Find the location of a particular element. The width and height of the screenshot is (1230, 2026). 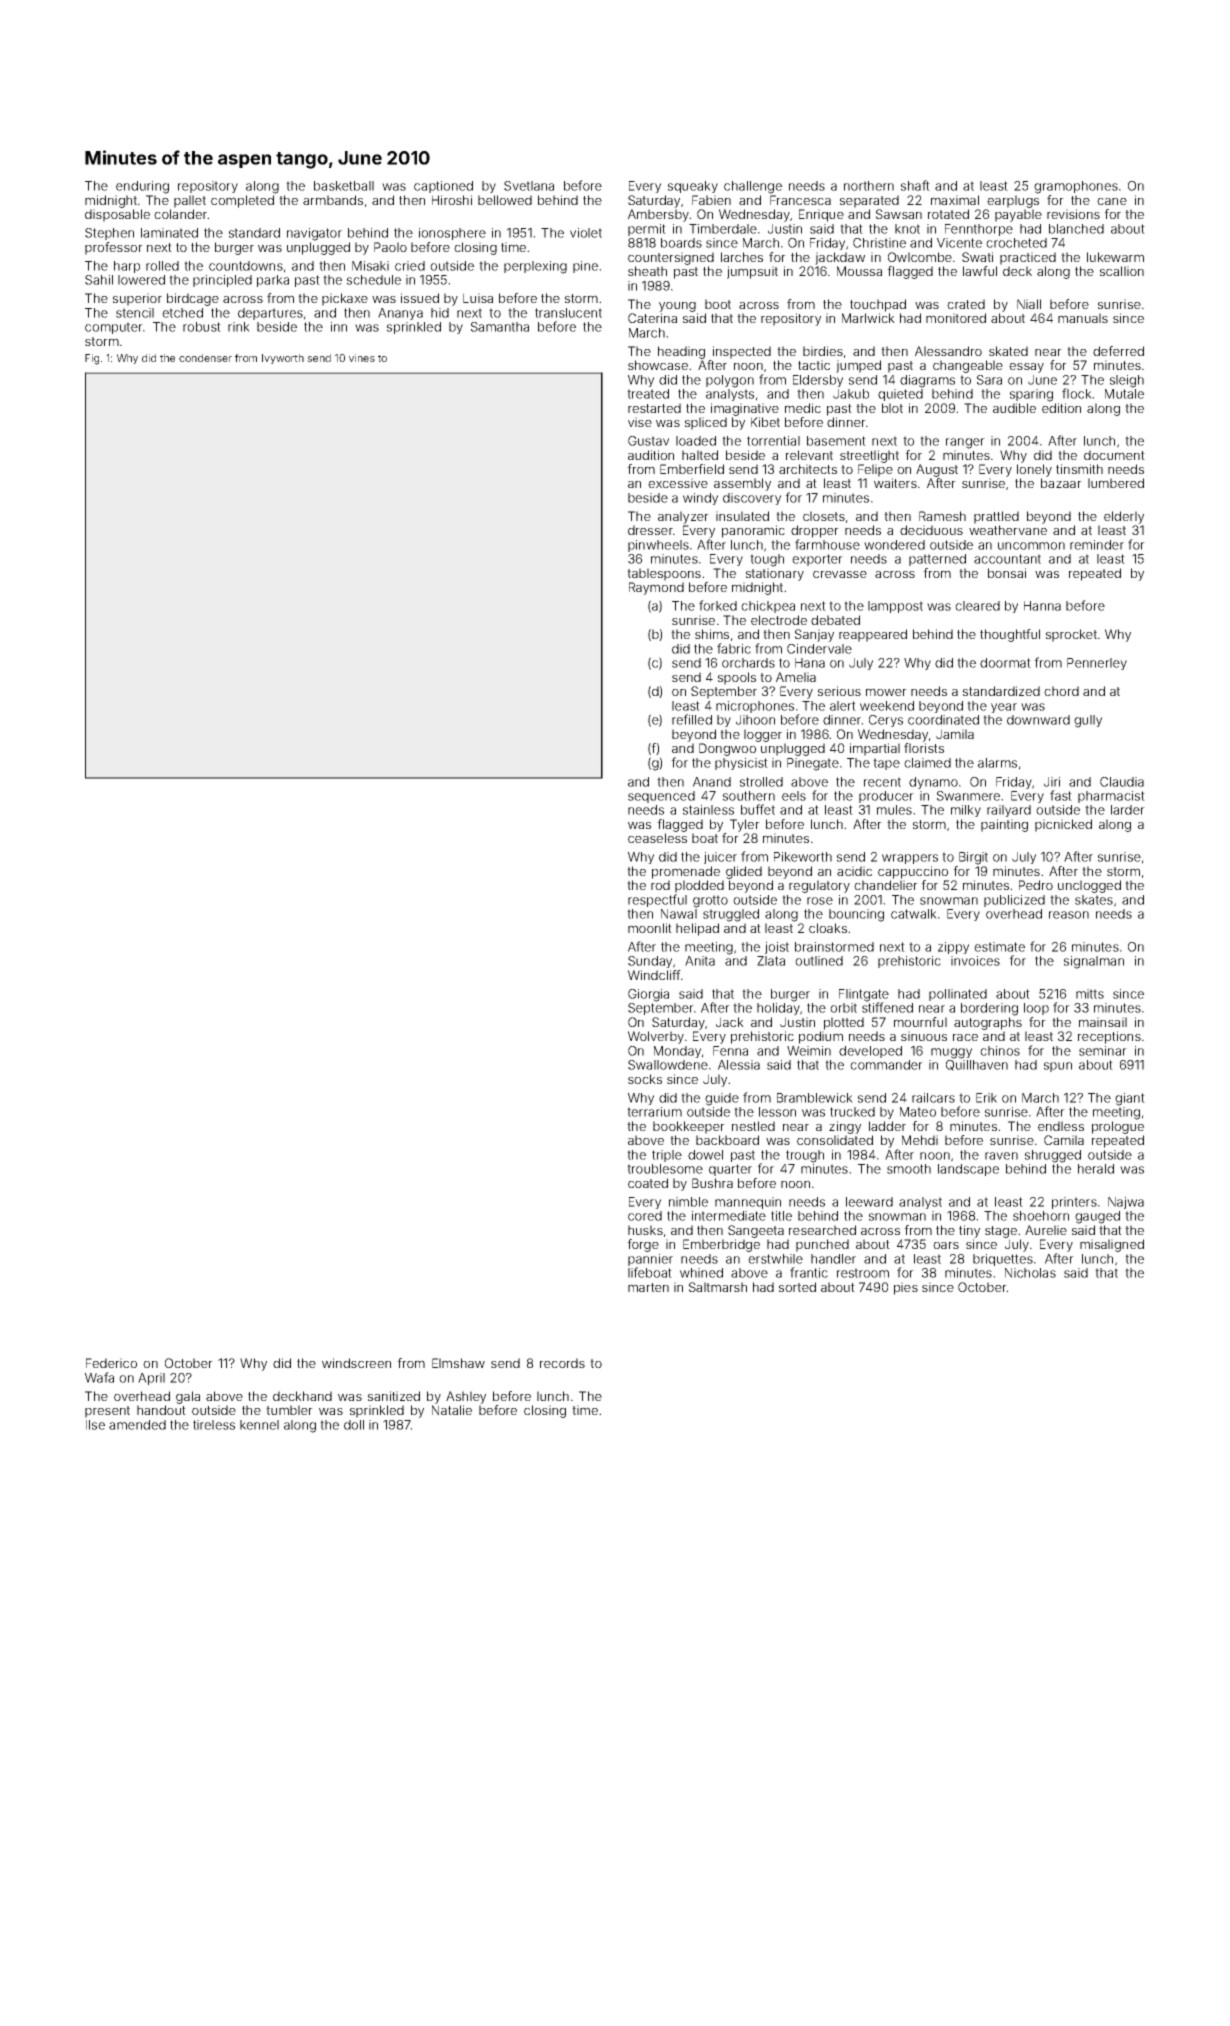

Stephen is located at coordinates (109, 234).
